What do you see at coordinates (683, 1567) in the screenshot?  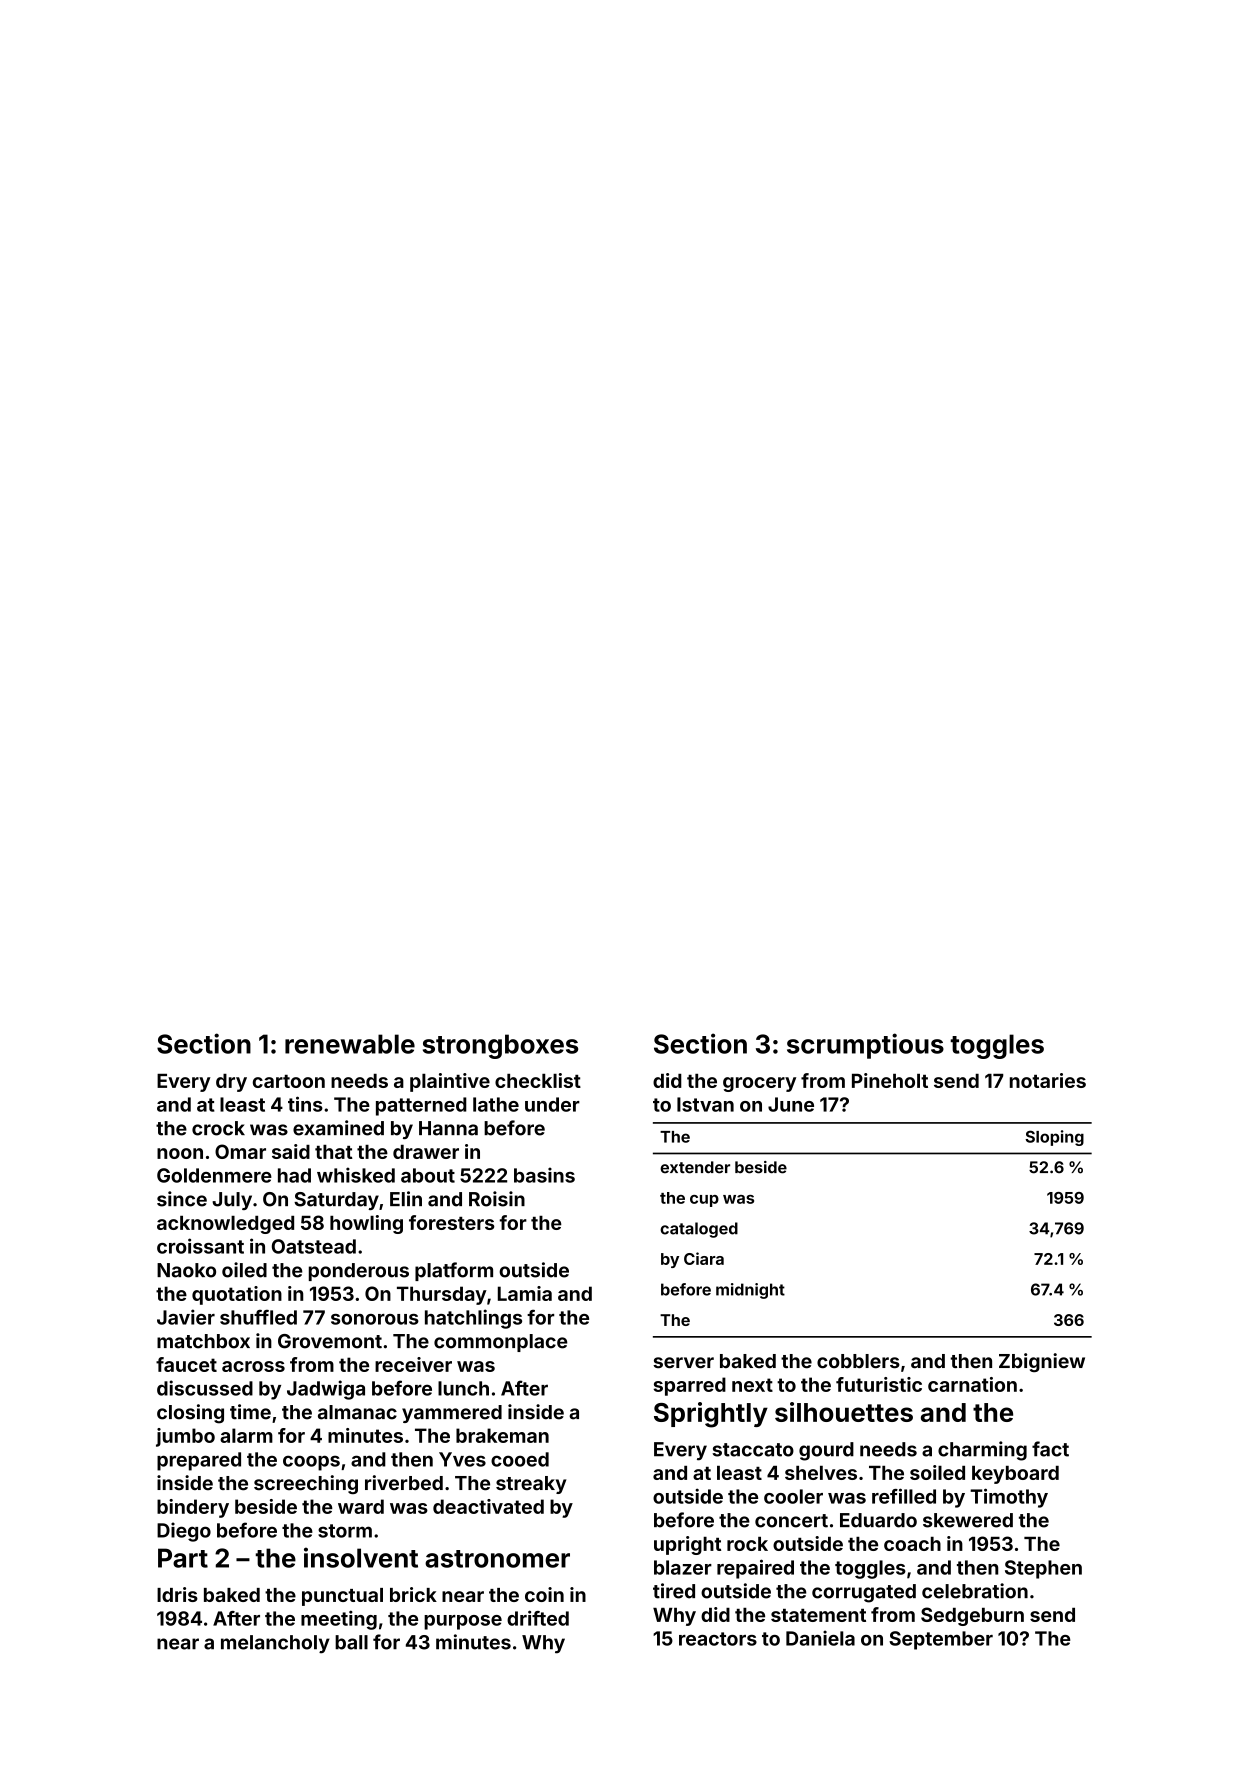 I see `blazer` at bounding box center [683, 1567].
